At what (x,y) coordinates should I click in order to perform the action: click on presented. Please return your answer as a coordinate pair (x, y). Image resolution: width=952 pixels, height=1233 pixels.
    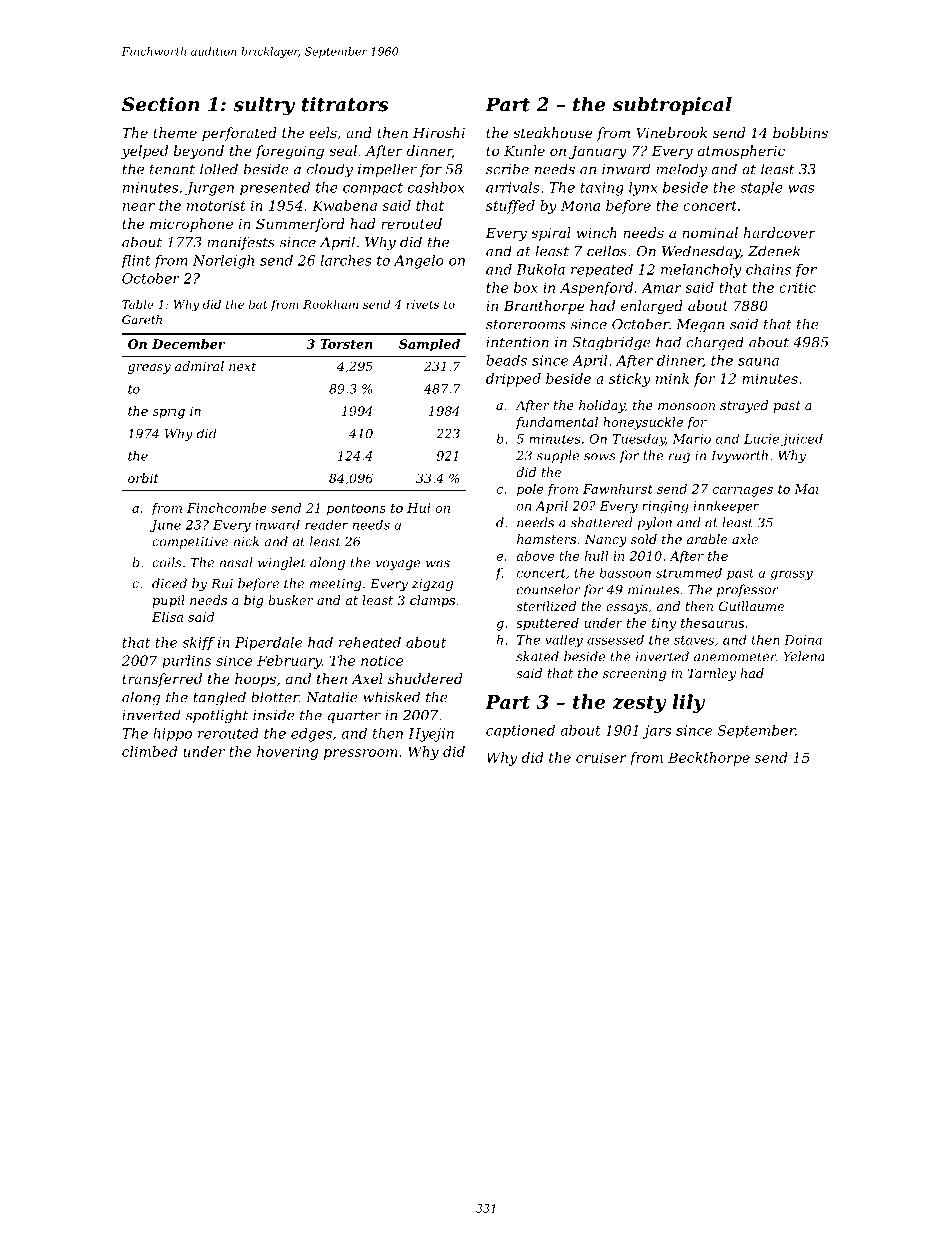
    Looking at the image, I should click on (275, 189).
